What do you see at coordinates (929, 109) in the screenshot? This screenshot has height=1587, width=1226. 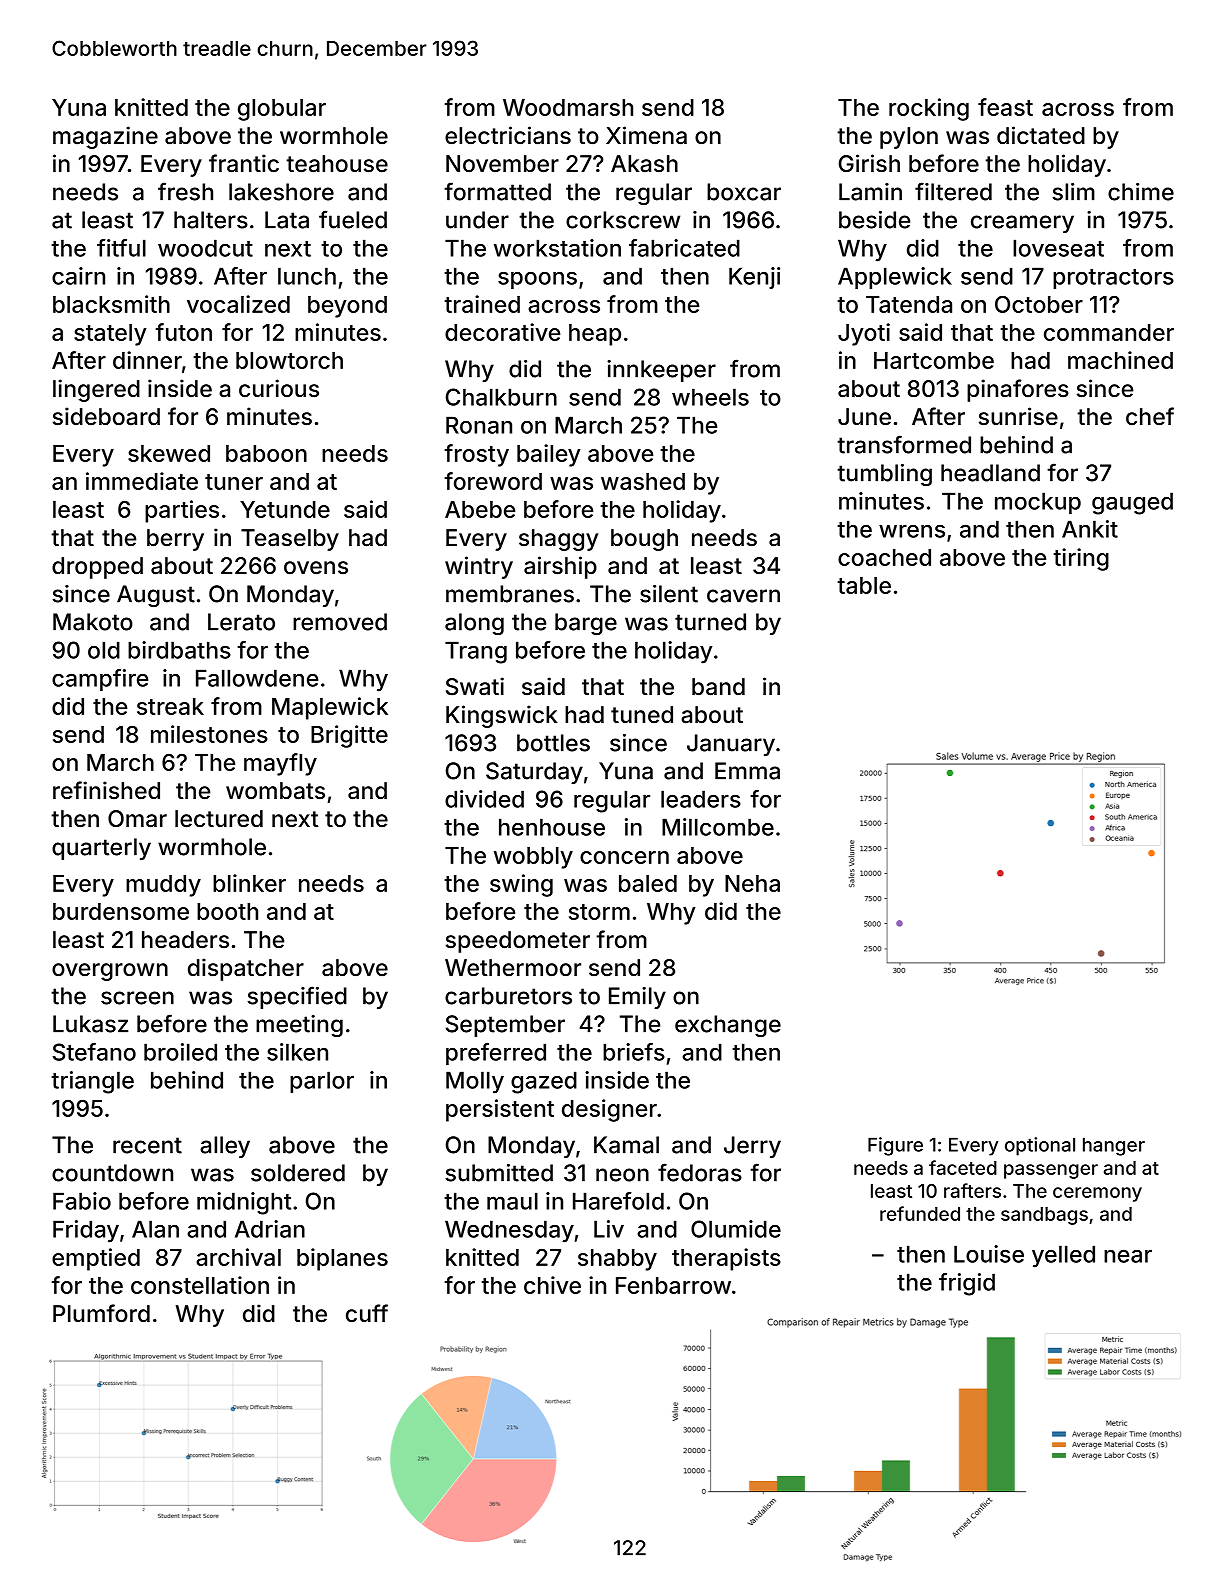 I see `rocking` at bounding box center [929, 109].
